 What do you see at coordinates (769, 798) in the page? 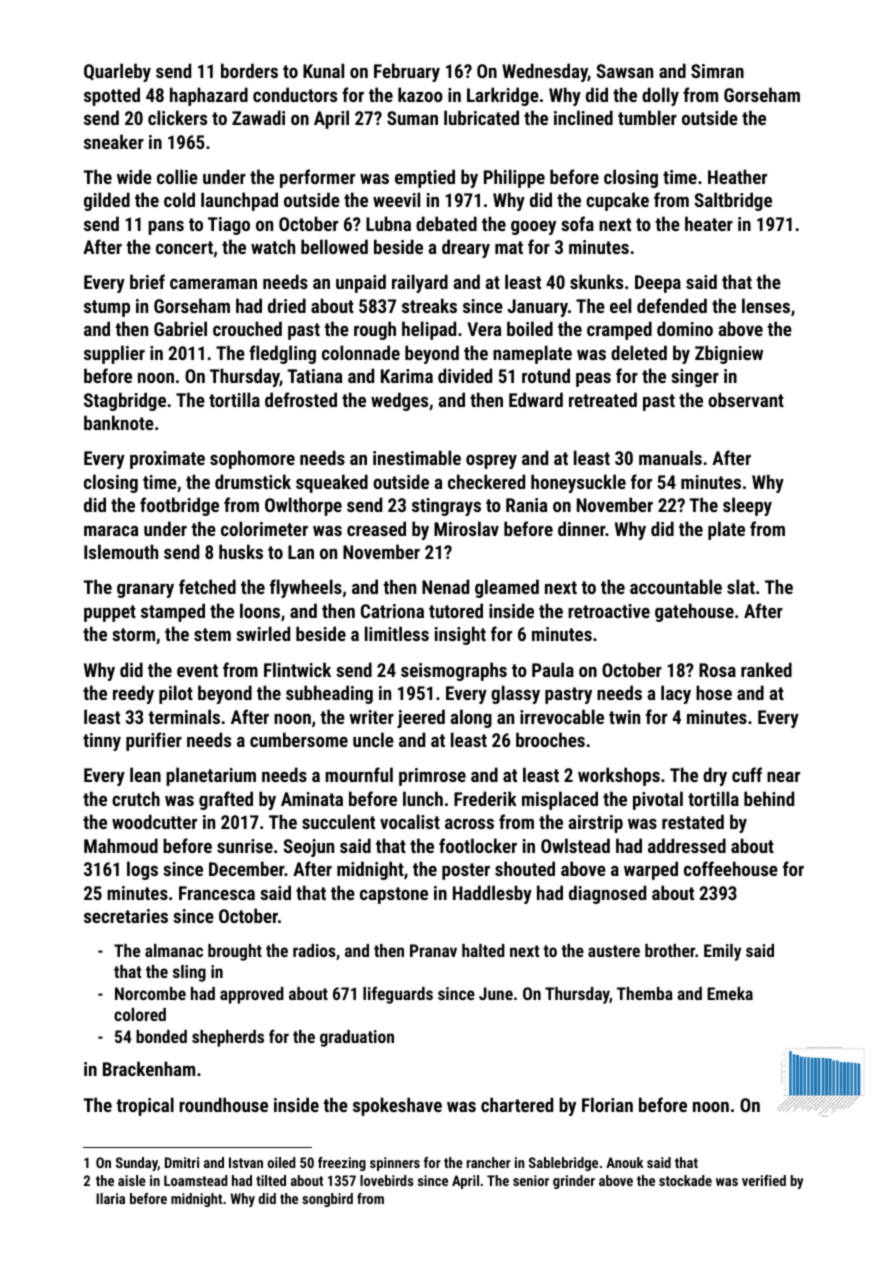
I see `behind` at bounding box center [769, 798].
